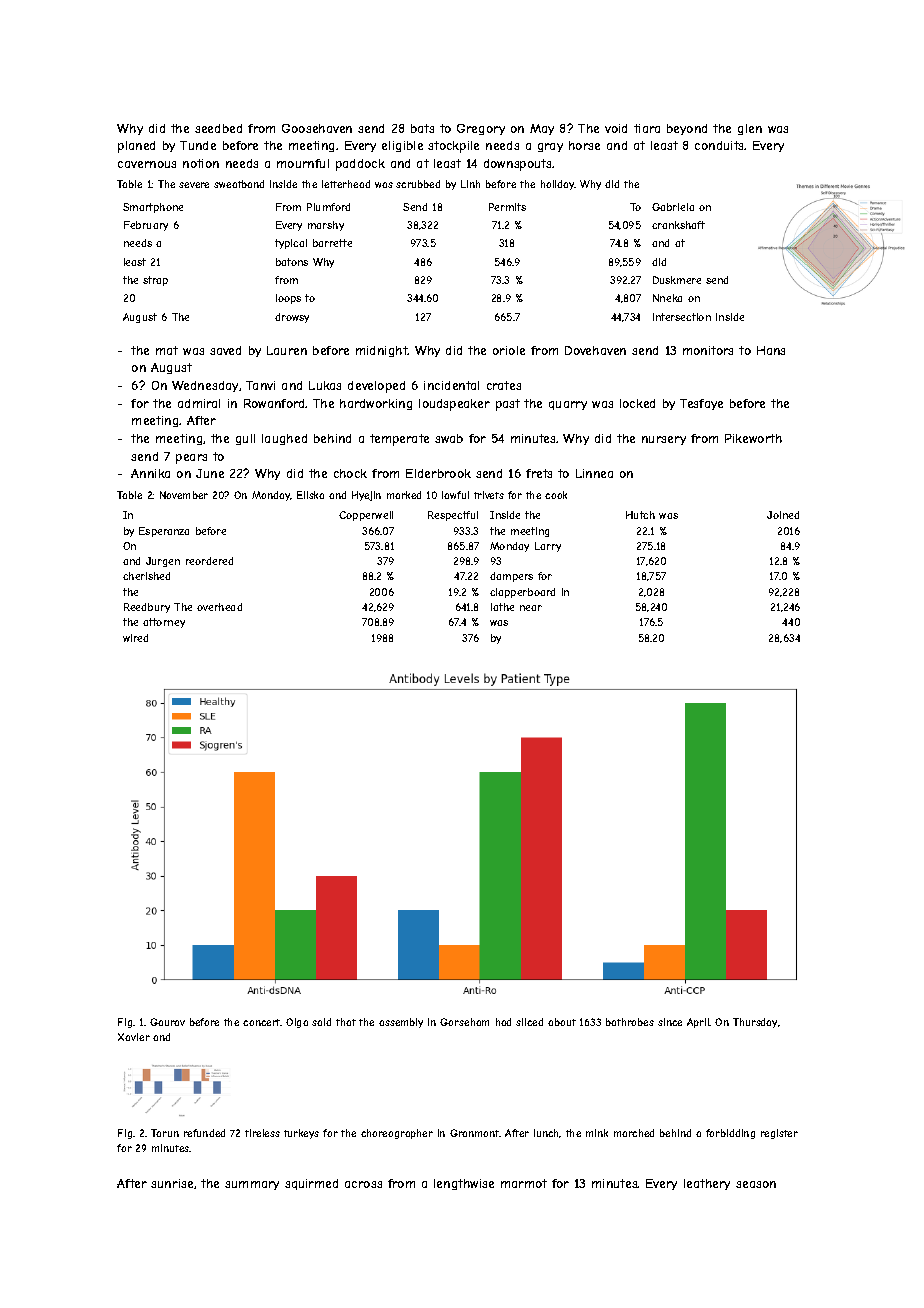  What do you see at coordinates (502, 607) in the page?
I see `lathe` at bounding box center [502, 607].
